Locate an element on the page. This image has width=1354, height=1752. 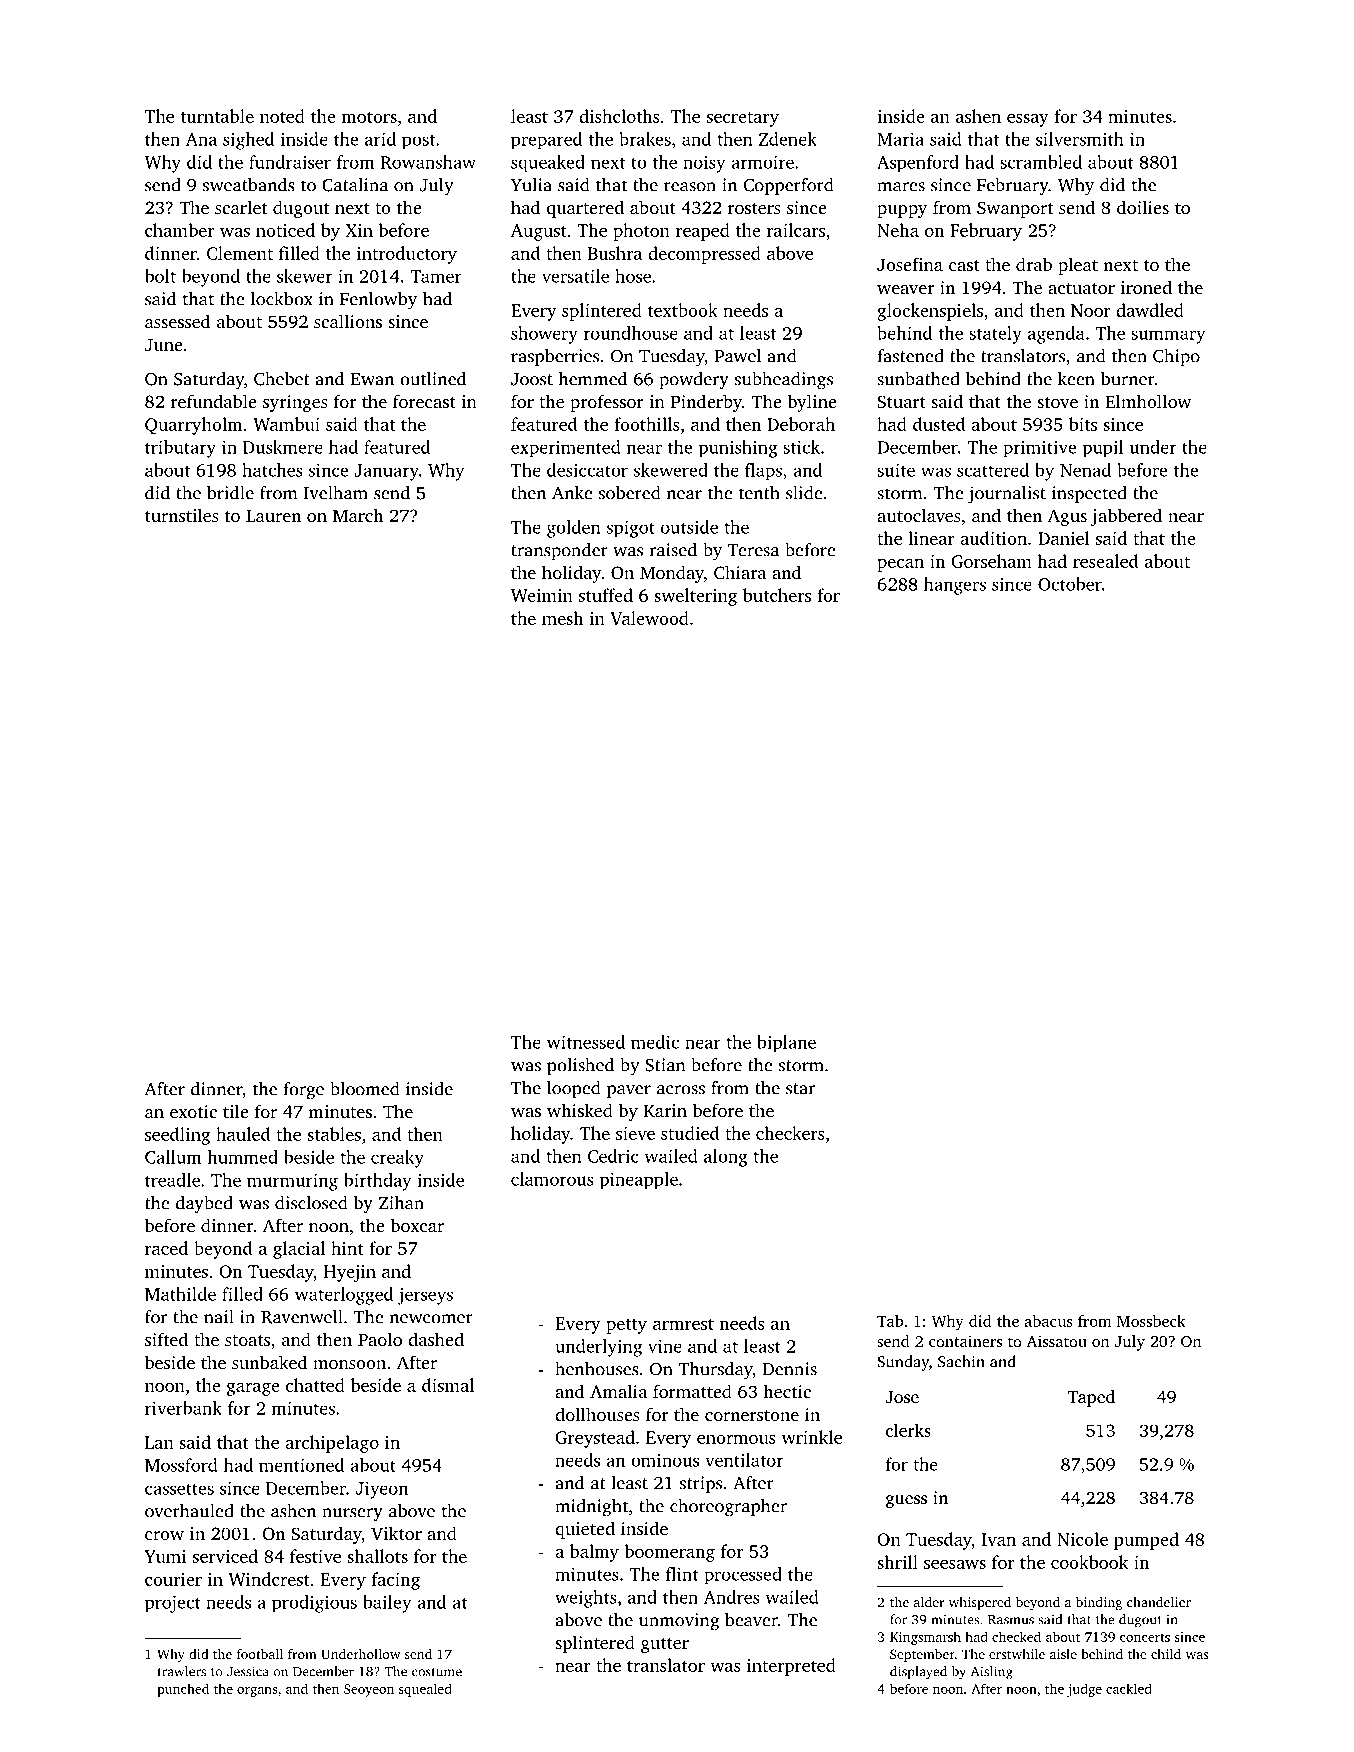
pleat is located at coordinates (1078, 266).
